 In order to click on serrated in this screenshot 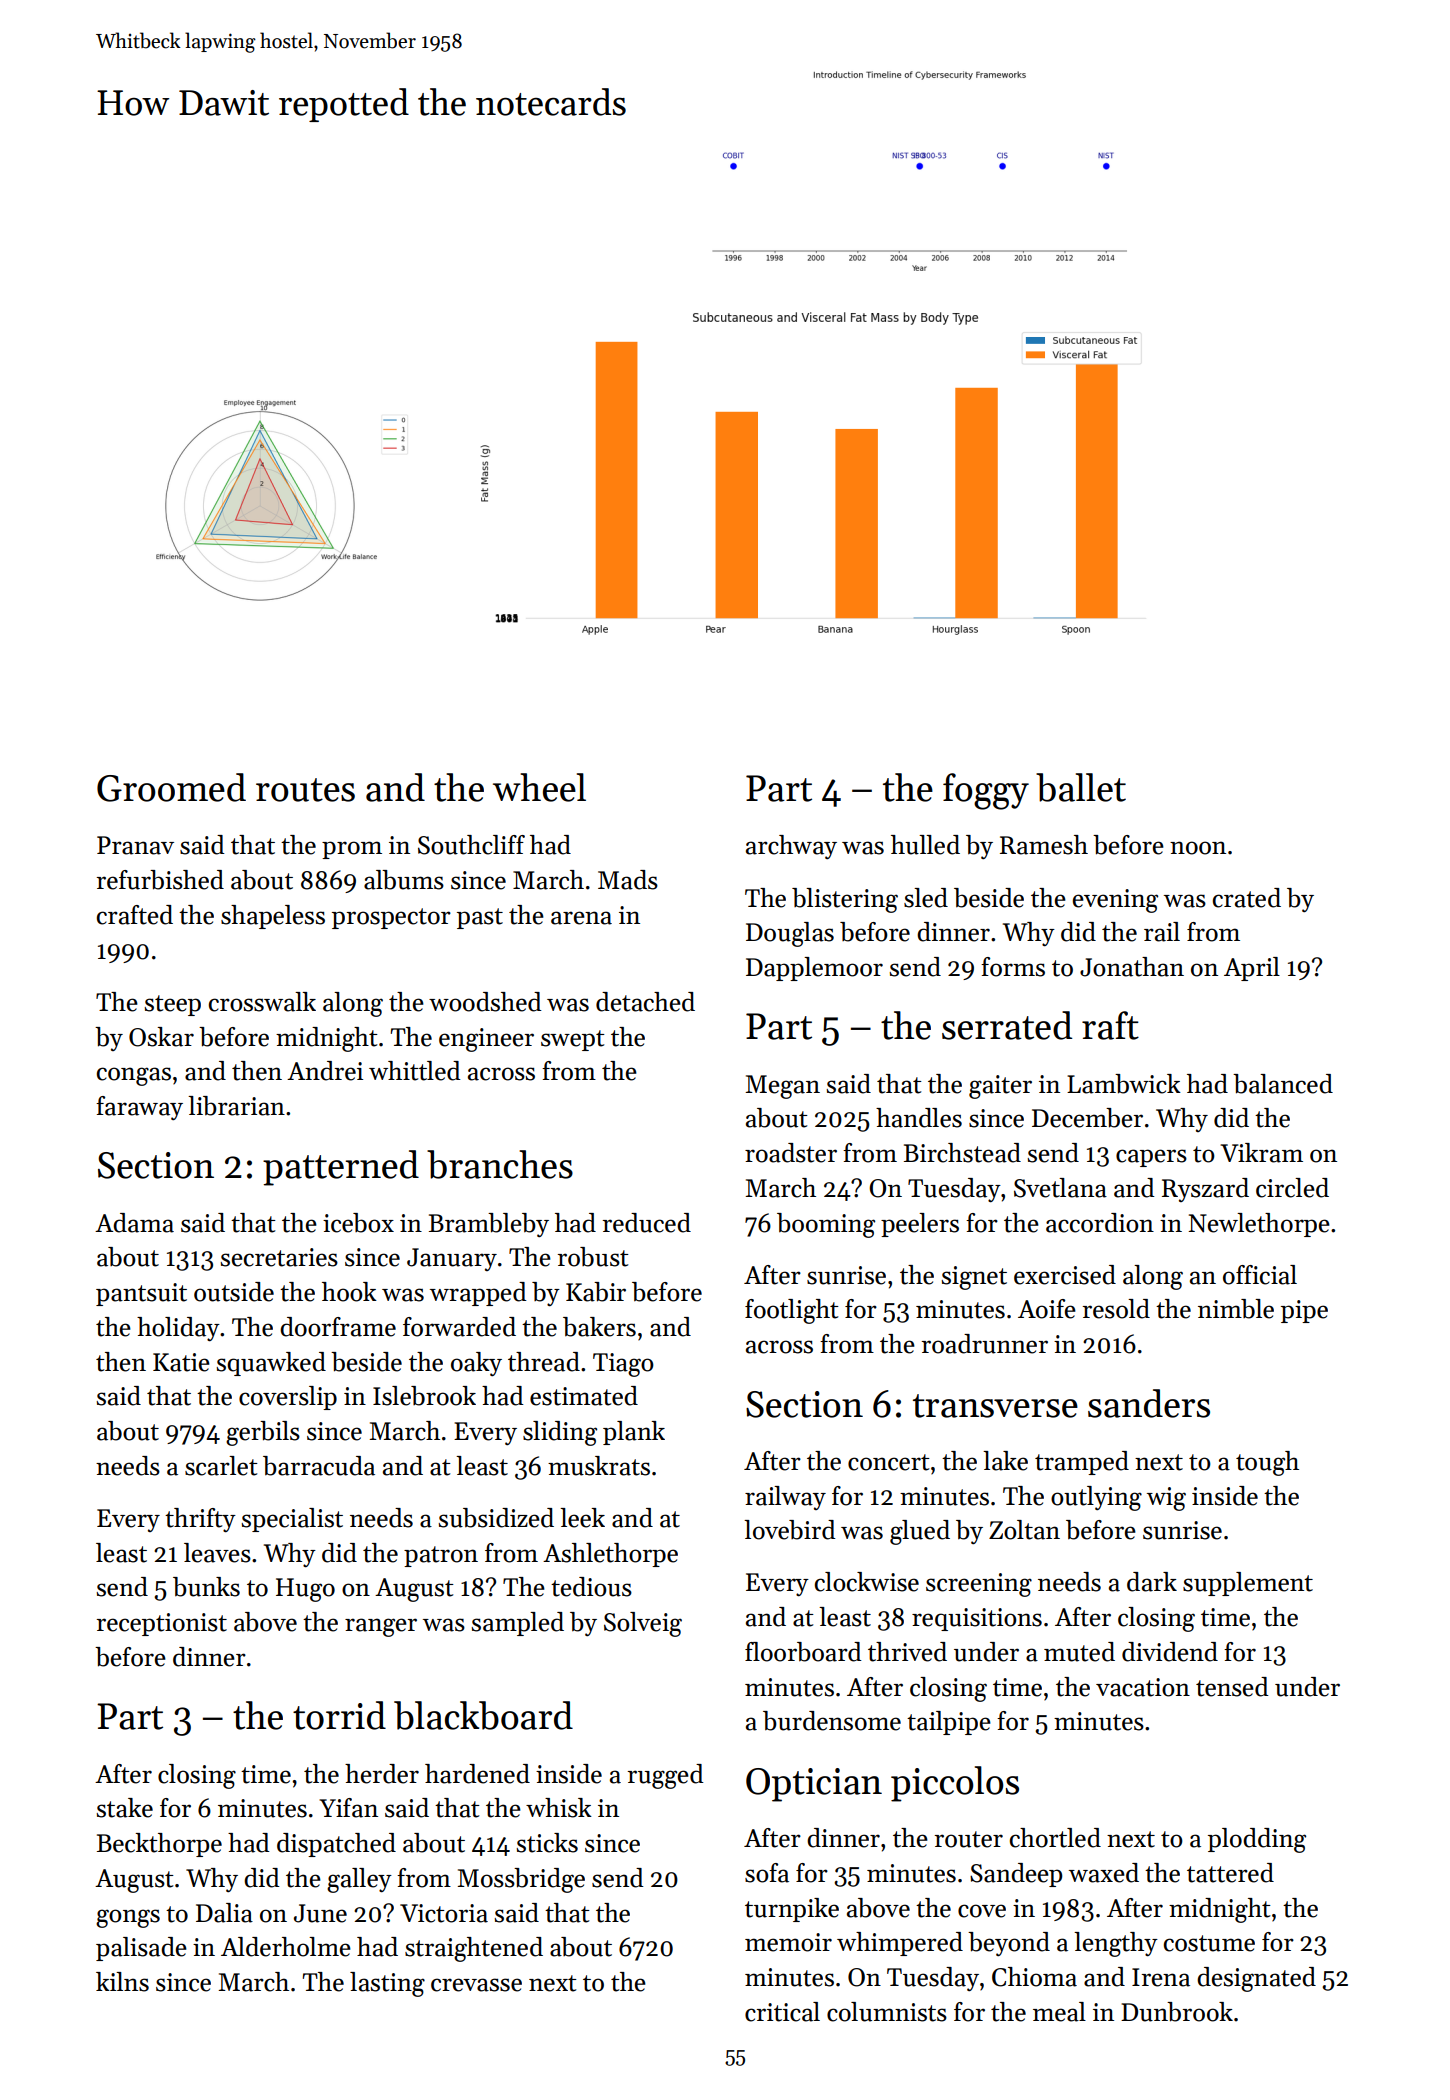, I will do `click(1007, 1025)`.
